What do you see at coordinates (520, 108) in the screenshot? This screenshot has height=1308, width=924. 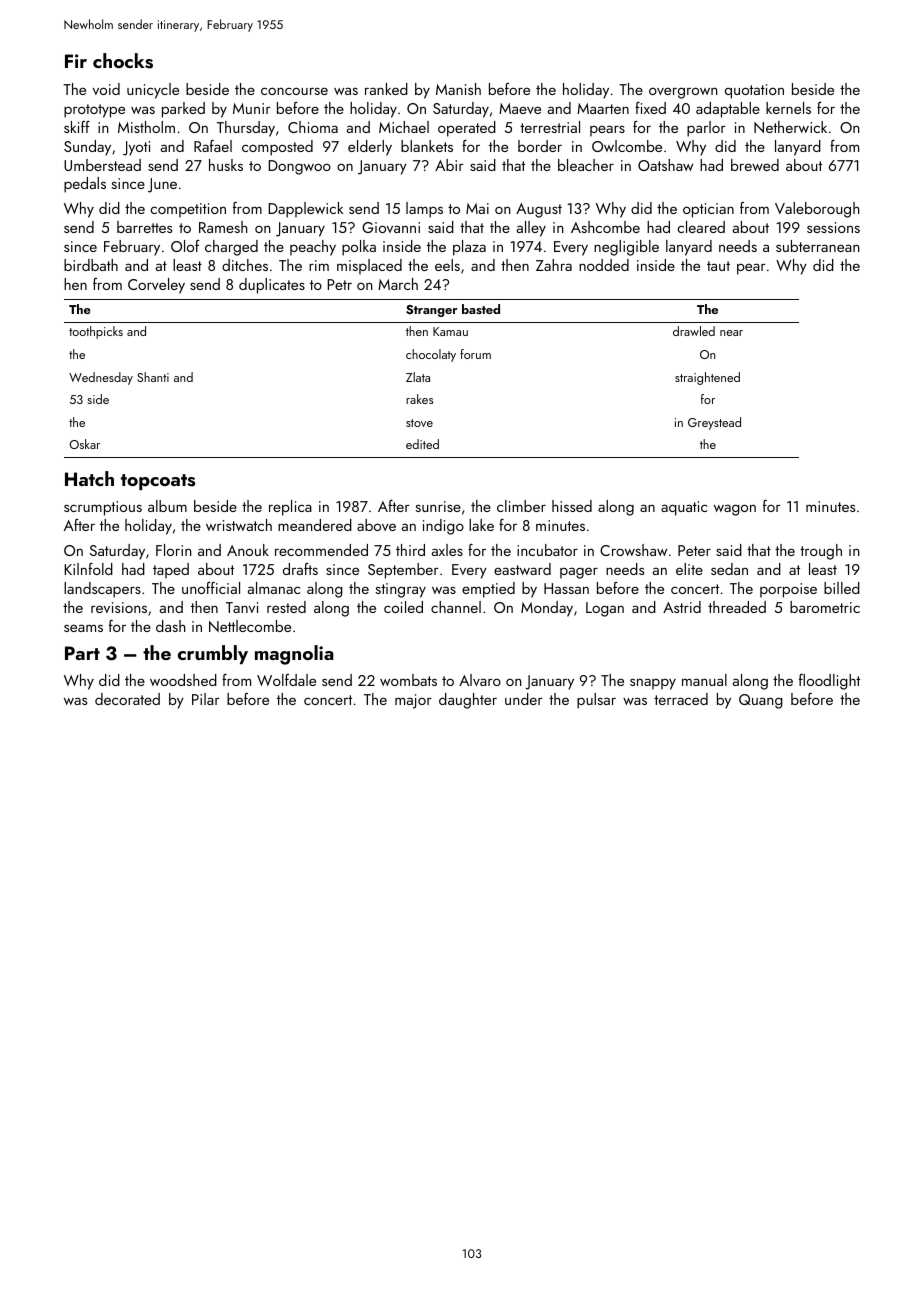 I see `Maeve` at bounding box center [520, 108].
